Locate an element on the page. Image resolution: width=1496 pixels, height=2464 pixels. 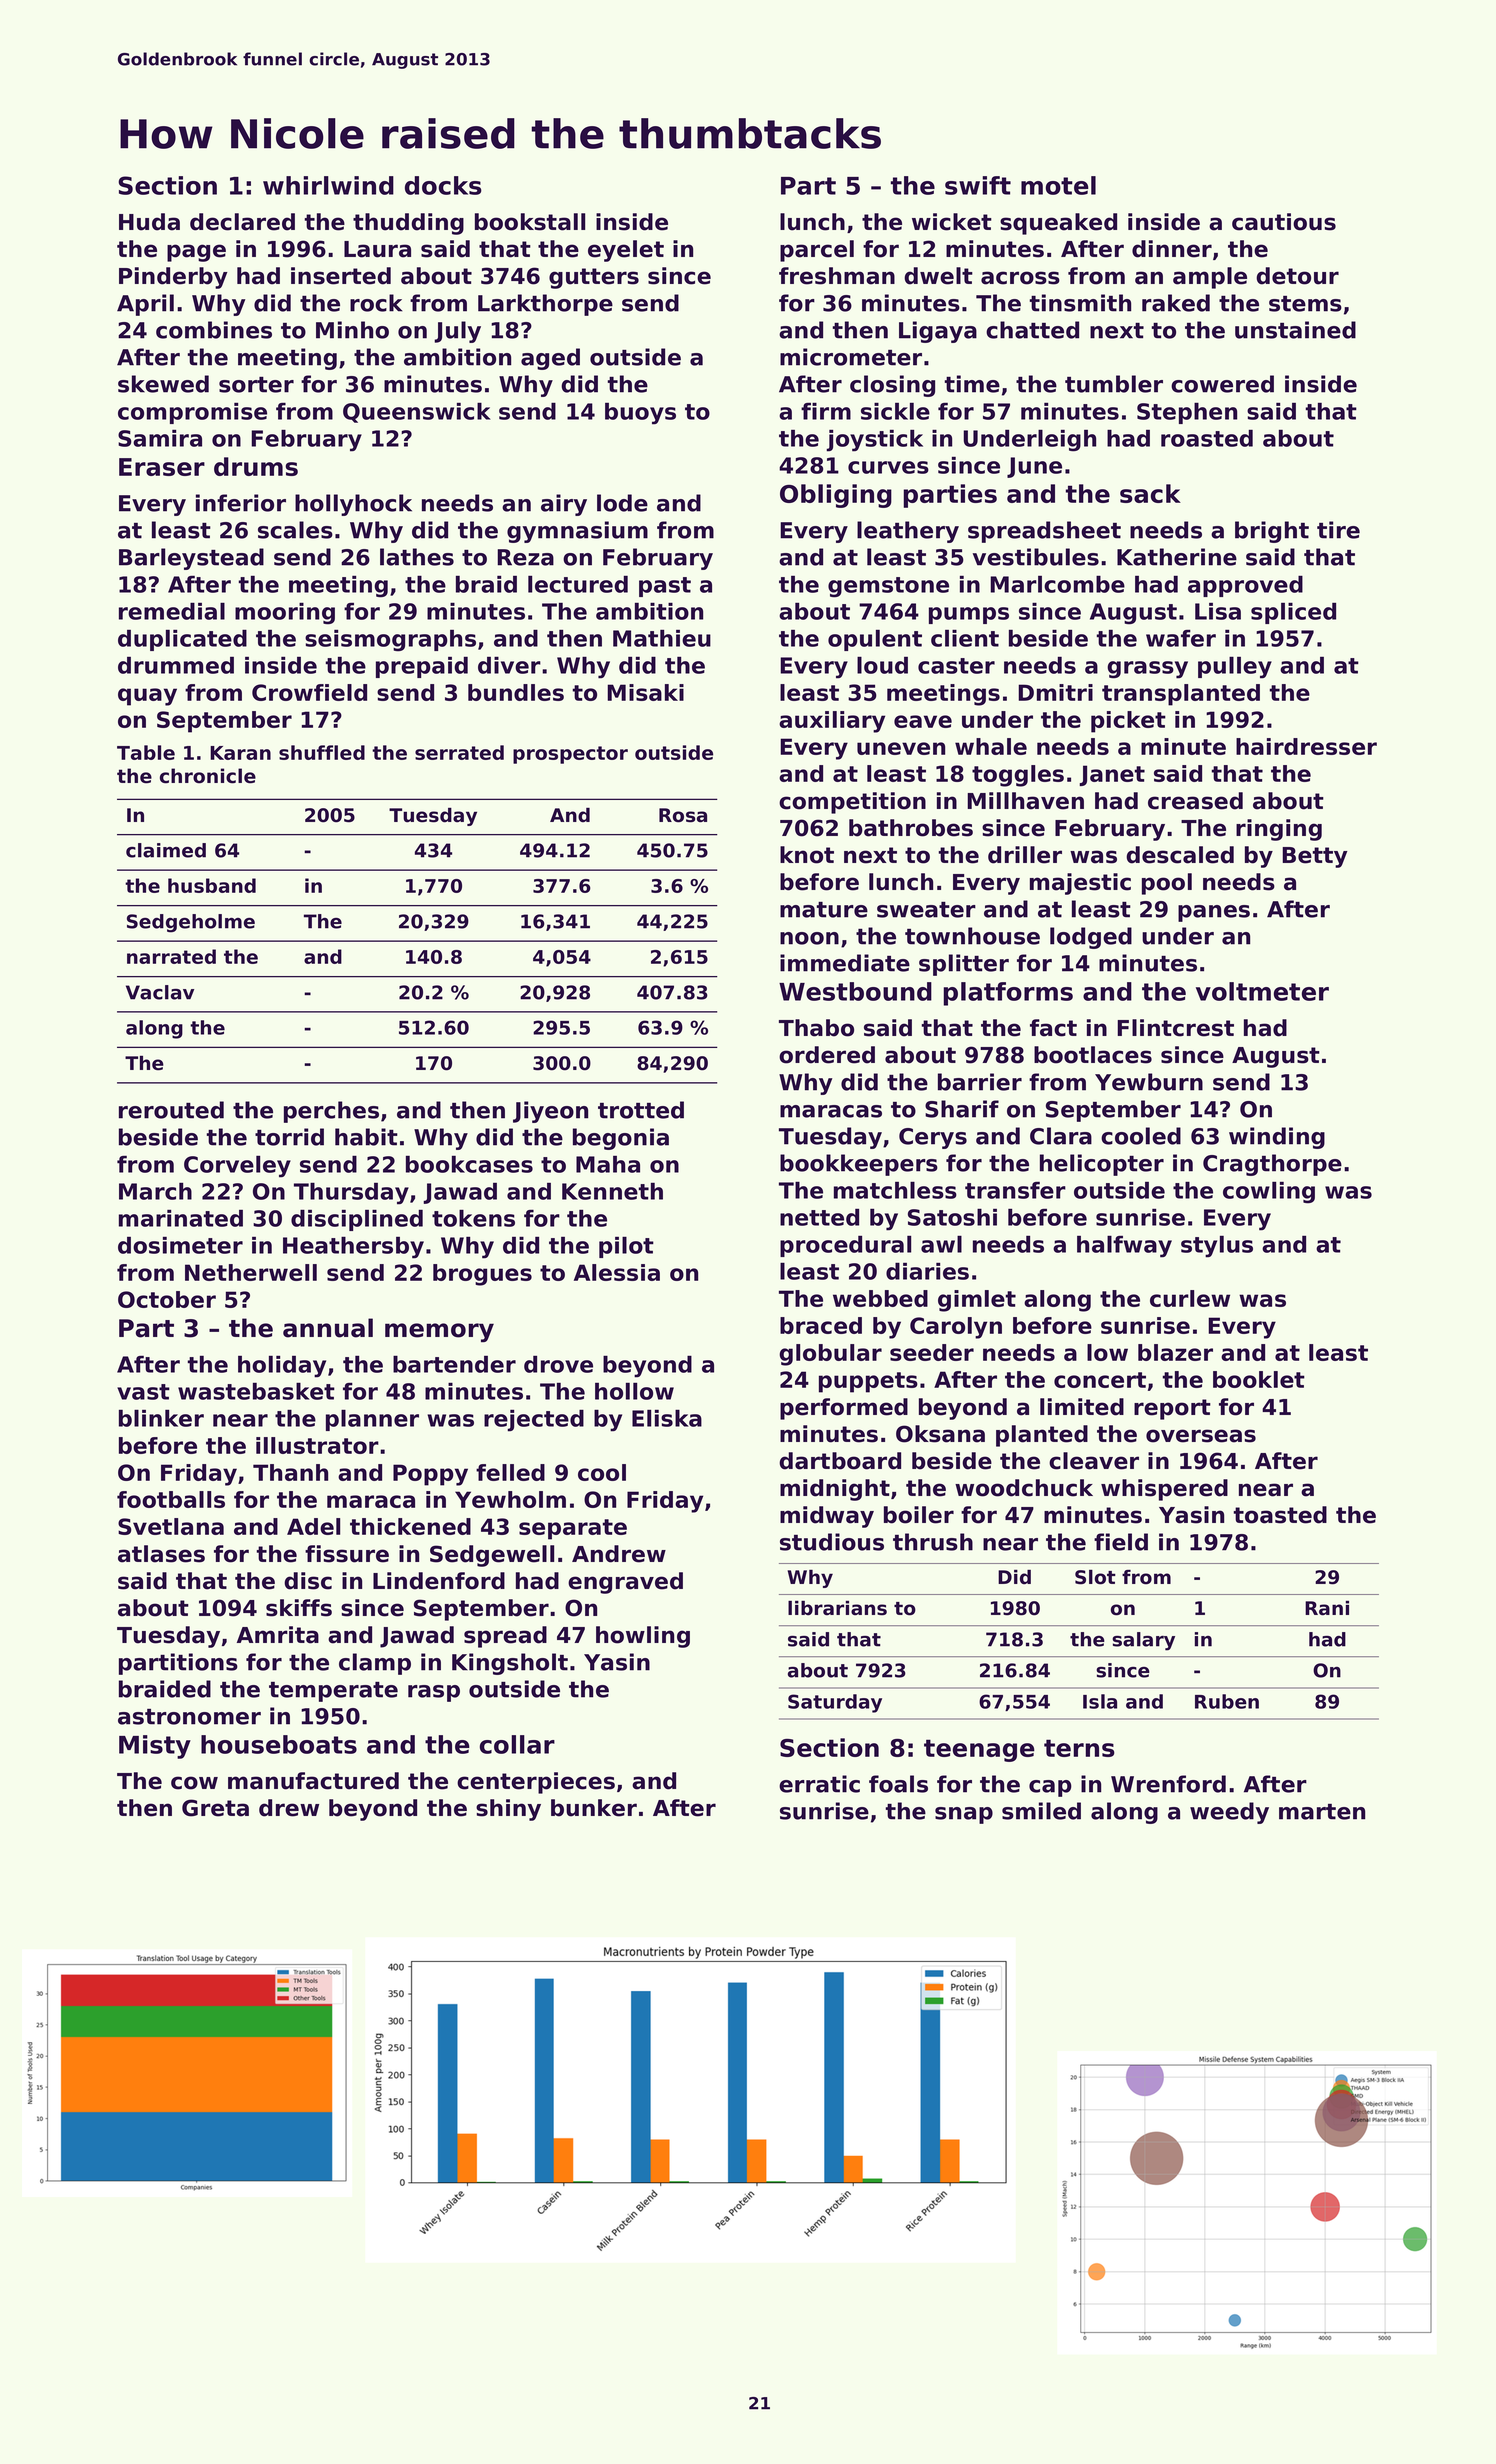
Greta is located at coordinates (215, 1808).
